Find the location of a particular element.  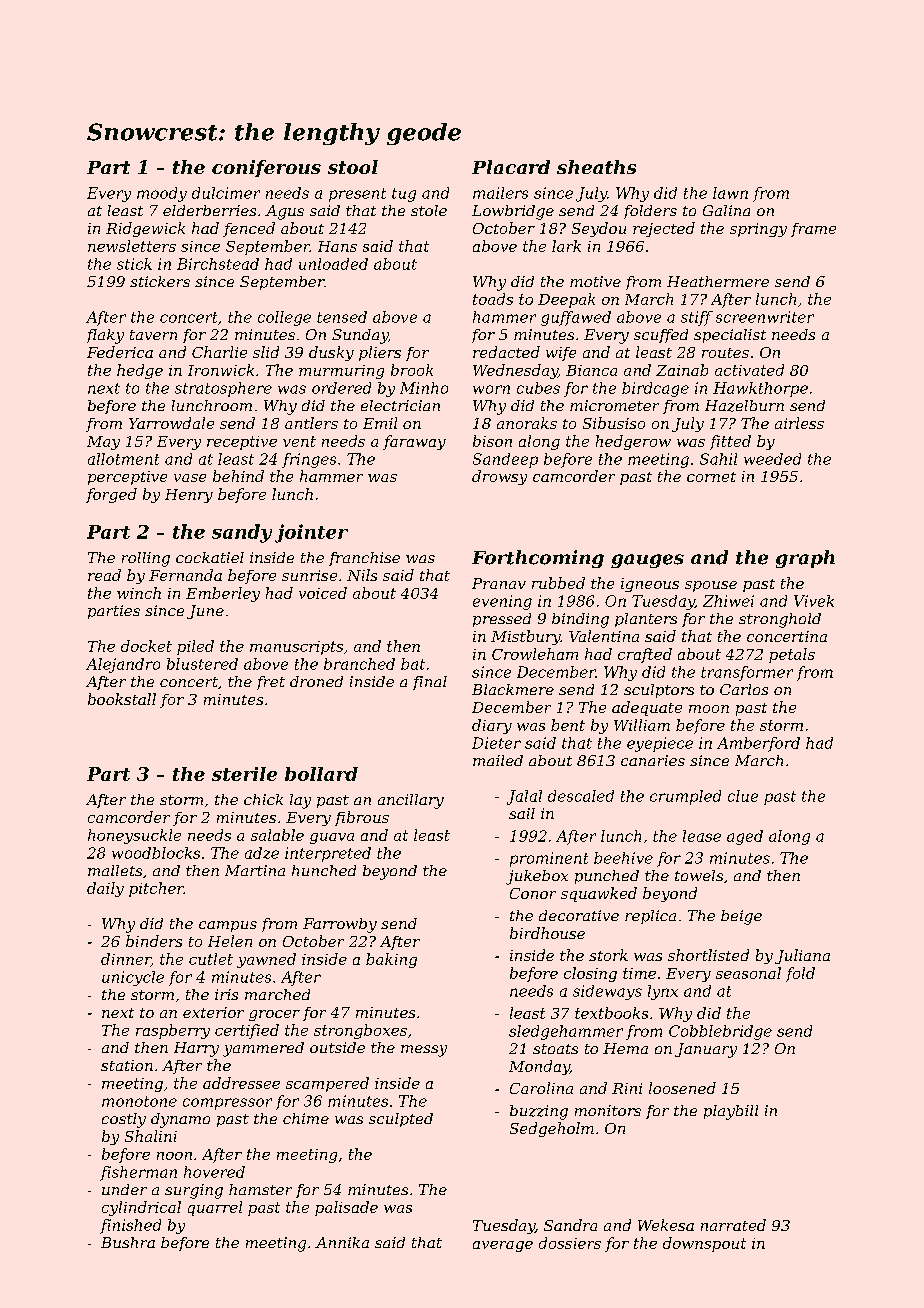

tensed is located at coordinates (342, 317).
